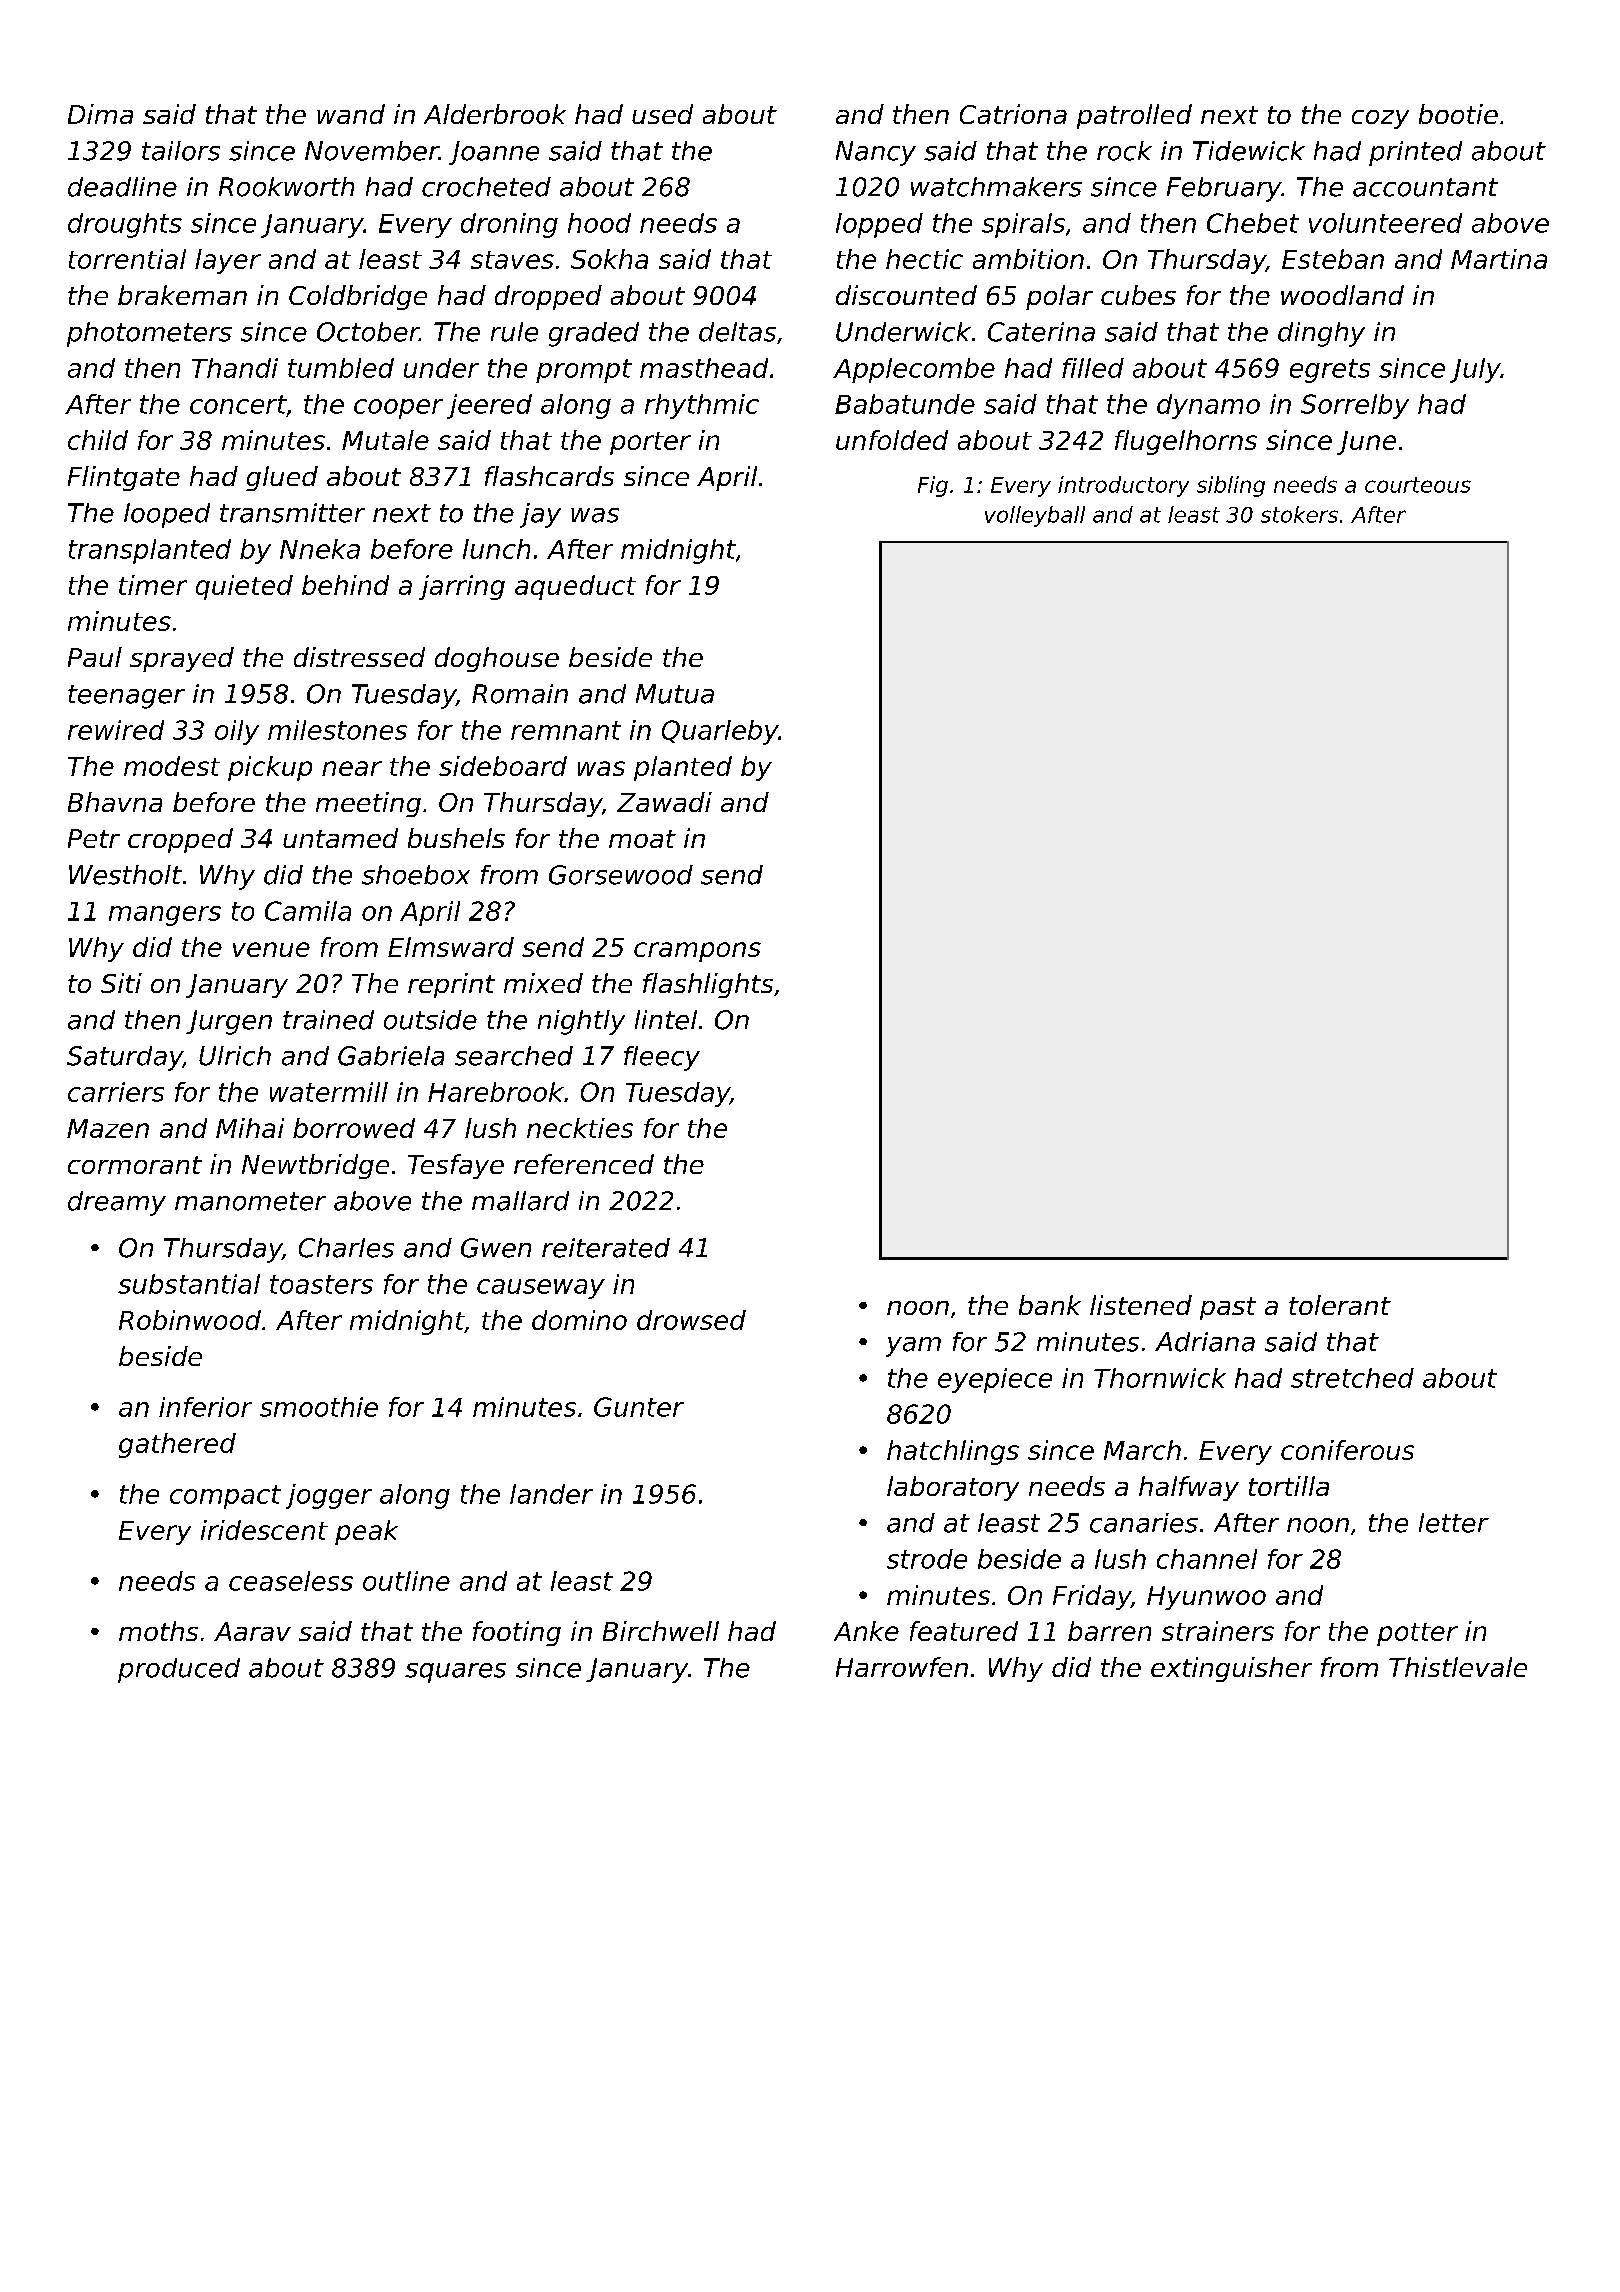 The width and height of the screenshot is (1620, 2292). What do you see at coordinates (902, 1667) in the screenshot?
I see `Harrowfen` at bounding box center [902, 1667].
